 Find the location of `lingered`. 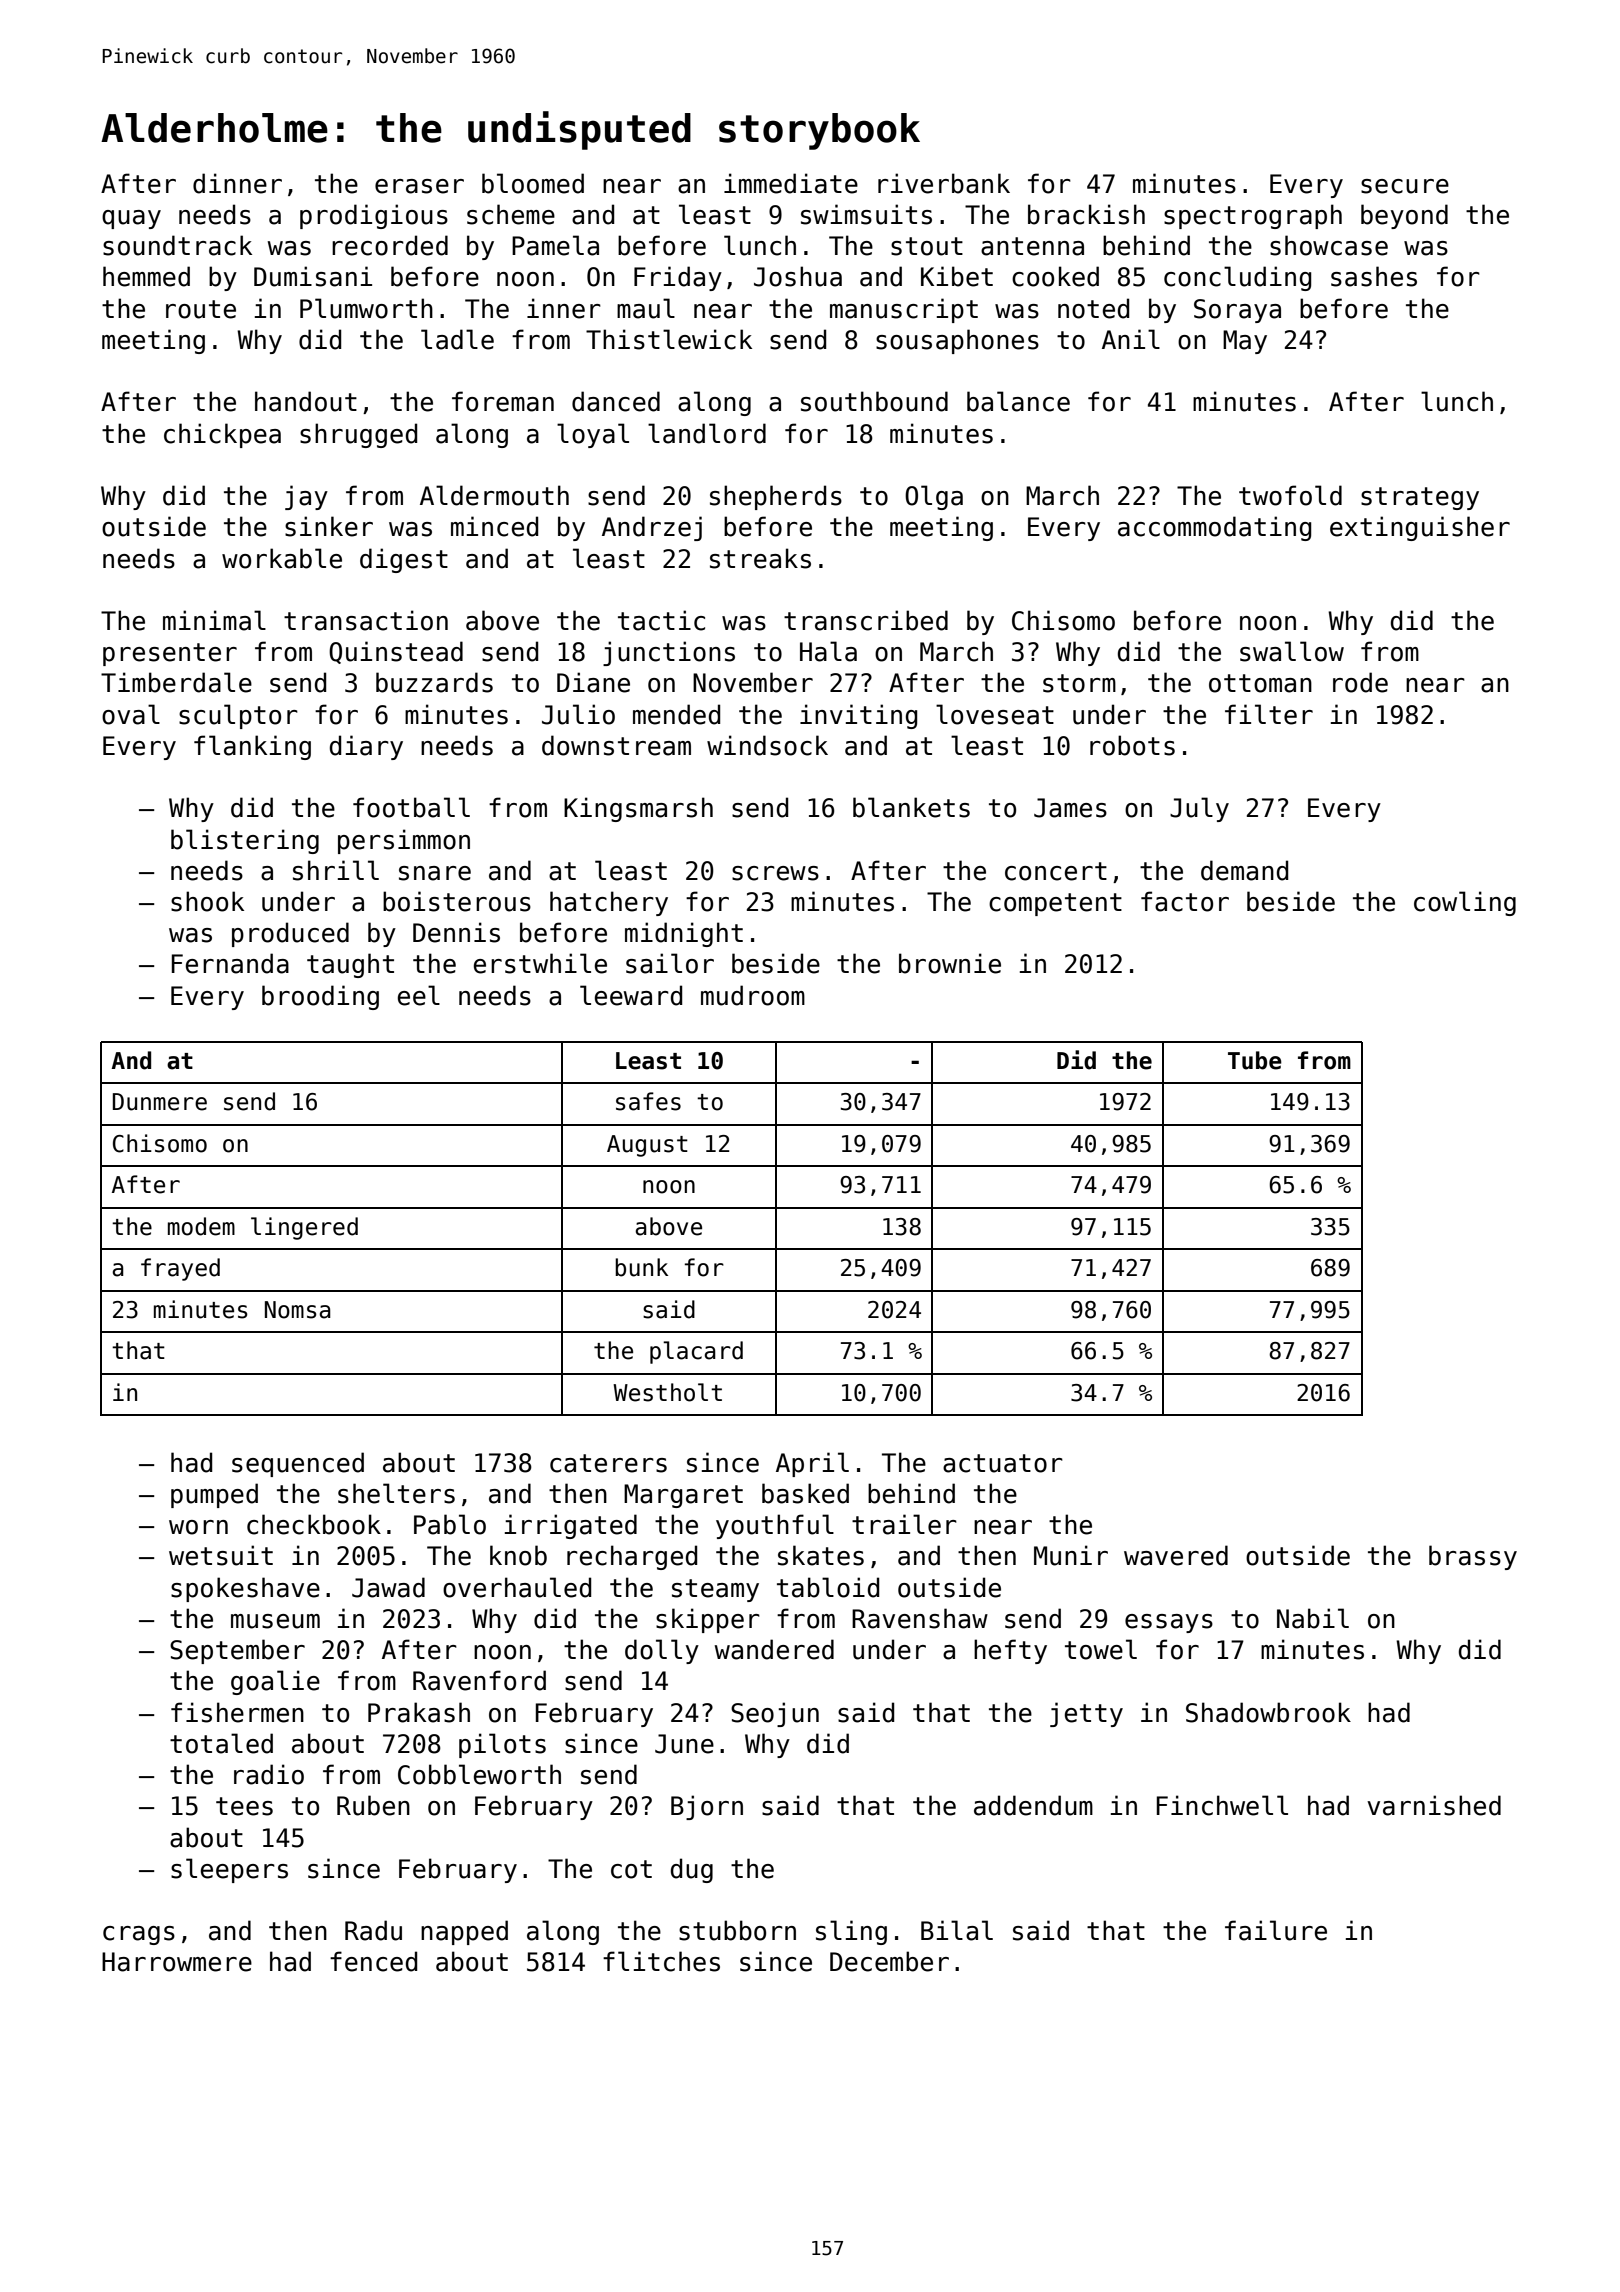

lingered is located at coordinates (304, 1228).
